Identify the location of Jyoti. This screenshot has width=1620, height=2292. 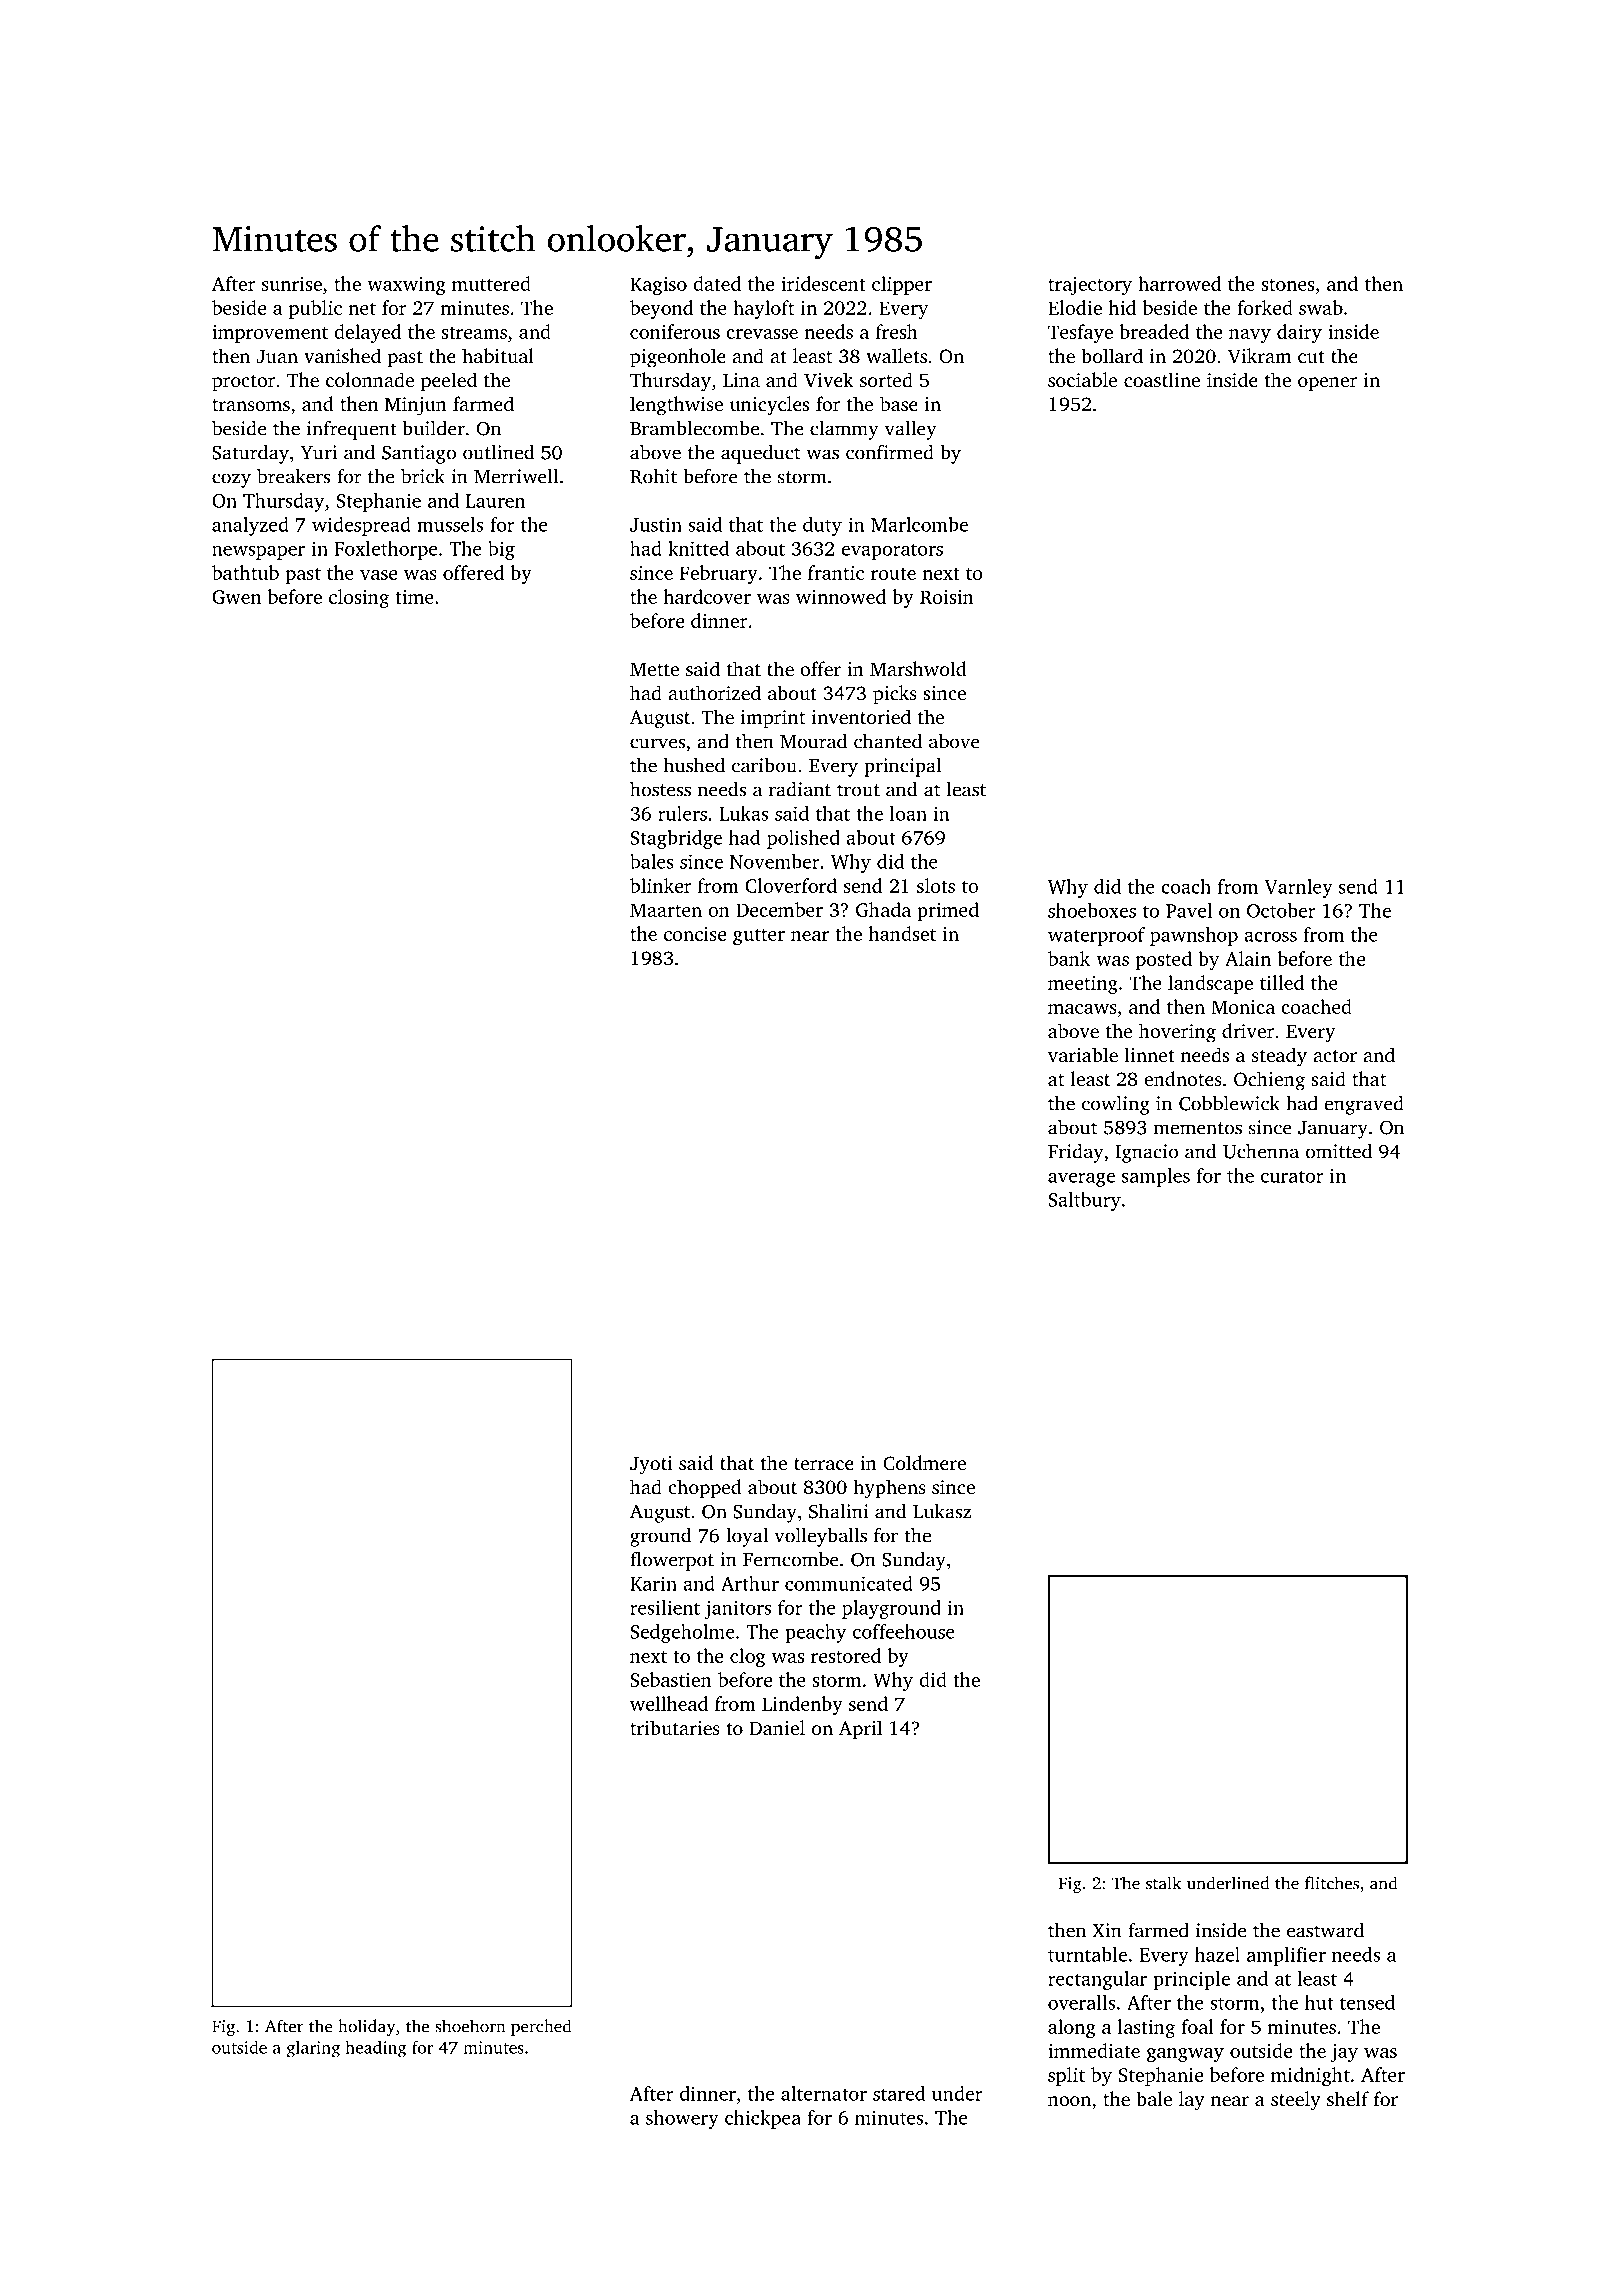
(651, 1465).
